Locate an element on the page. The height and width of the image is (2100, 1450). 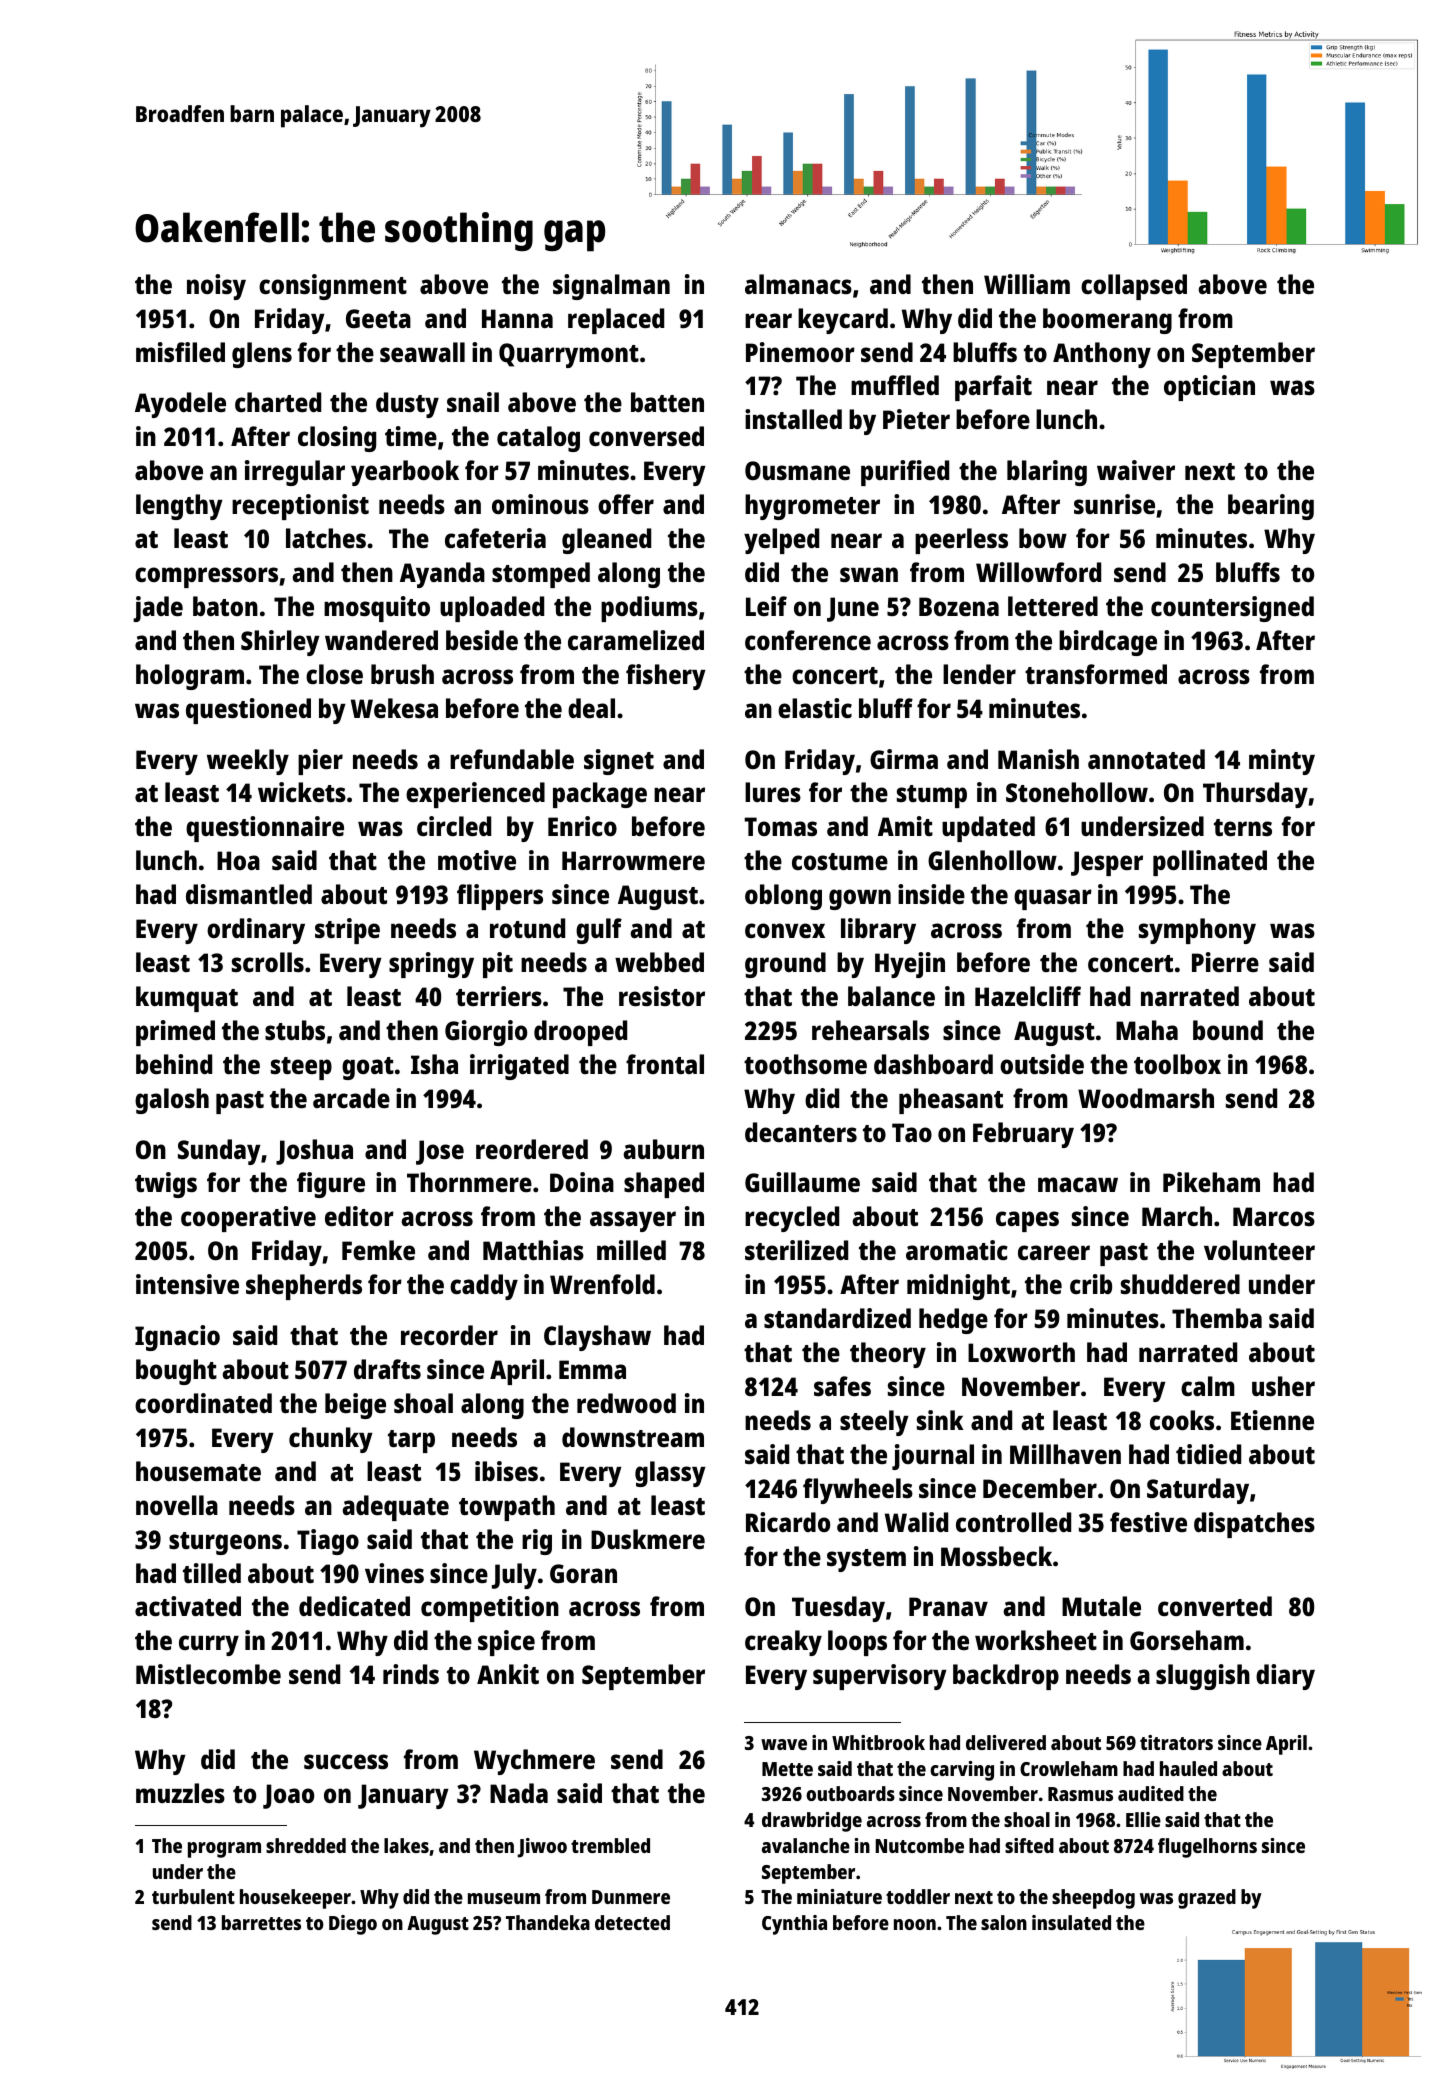
consignment is located at coordinates (333, 287).
